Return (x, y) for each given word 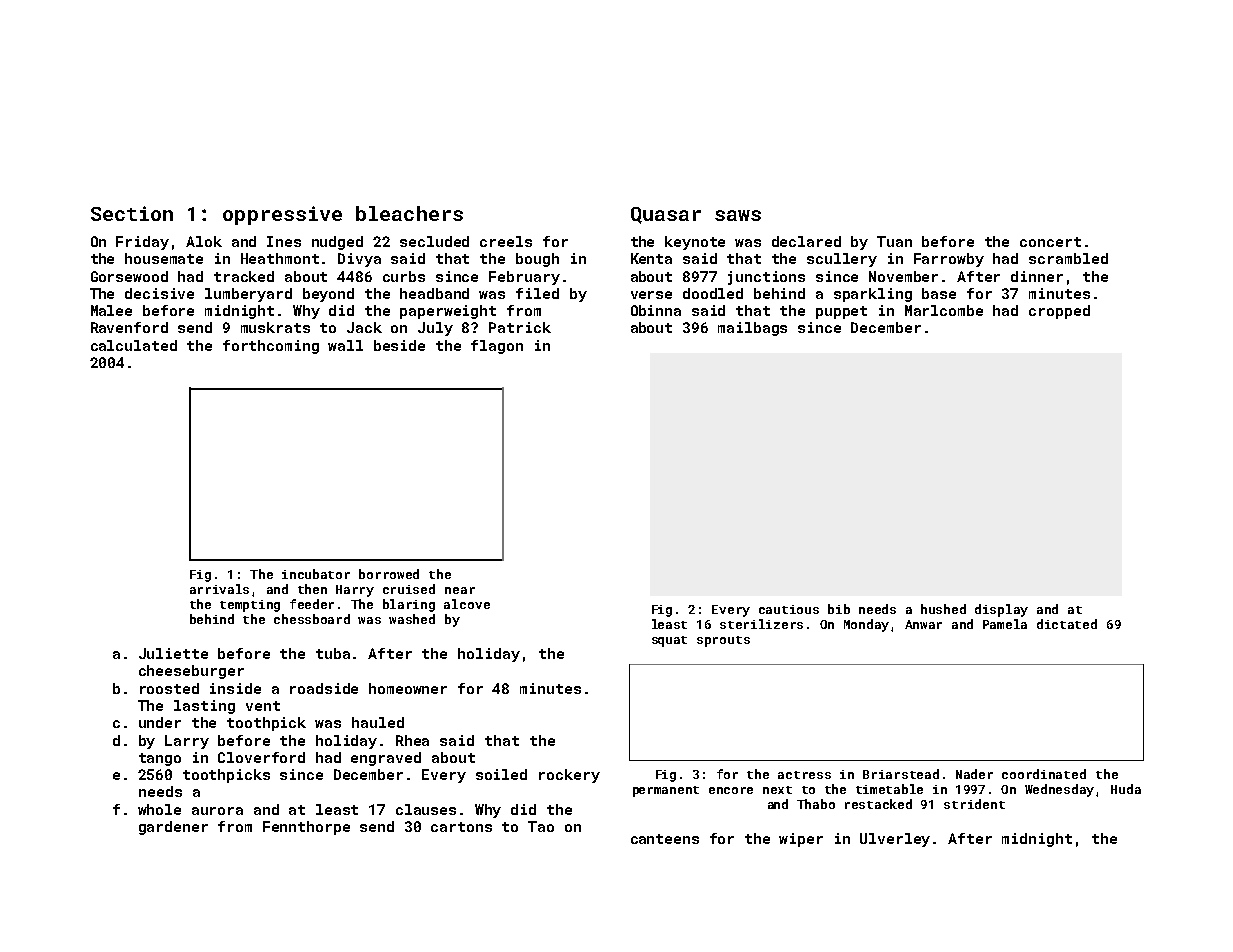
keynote (695, 243)
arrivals (219, 589)
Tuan (894, 241)
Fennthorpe (306, 828)
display (1001, 610)
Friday (142, 243)
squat (669, 641)
